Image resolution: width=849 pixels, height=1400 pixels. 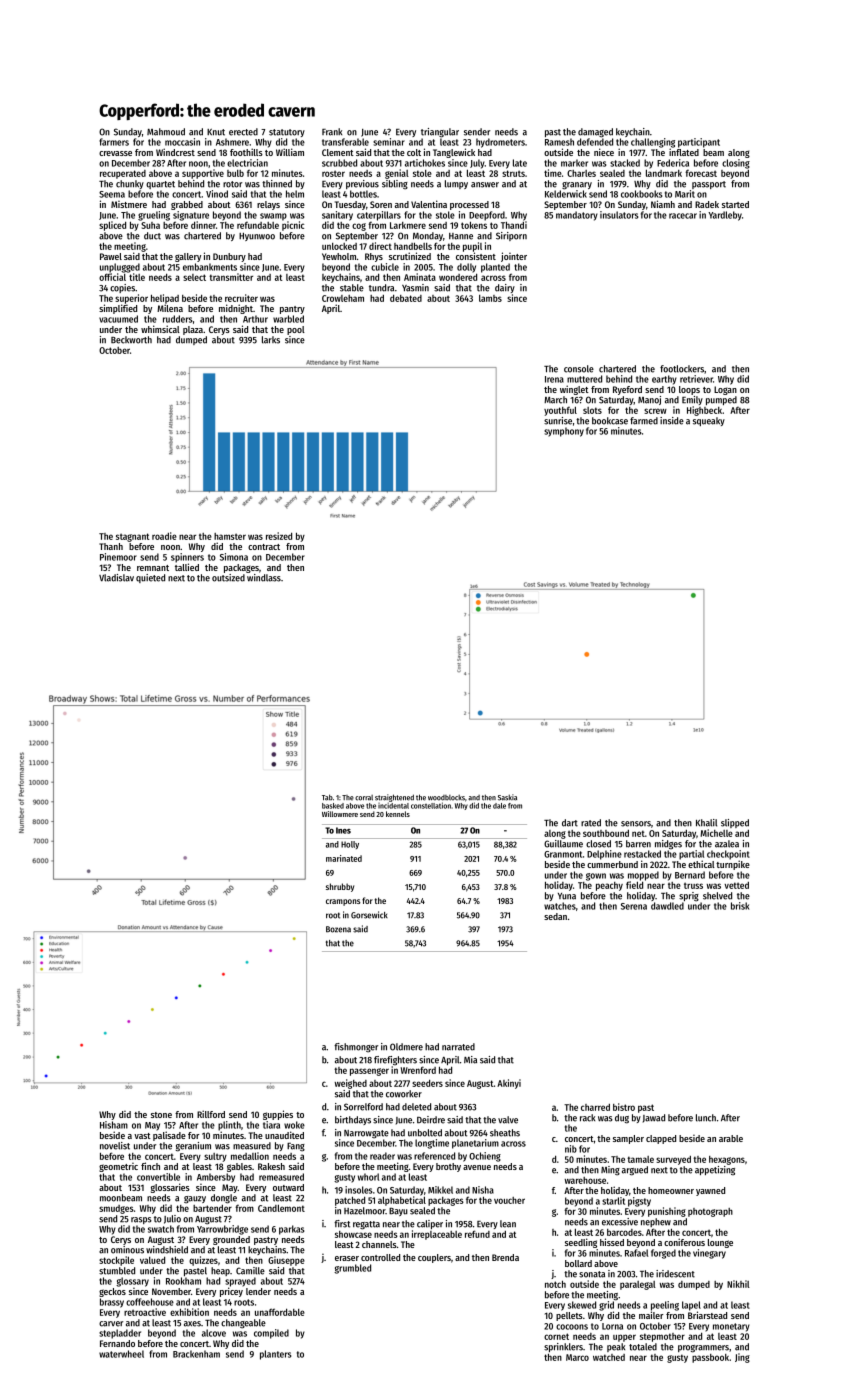 I want to click on Irena, so click(x=554, y=379).
